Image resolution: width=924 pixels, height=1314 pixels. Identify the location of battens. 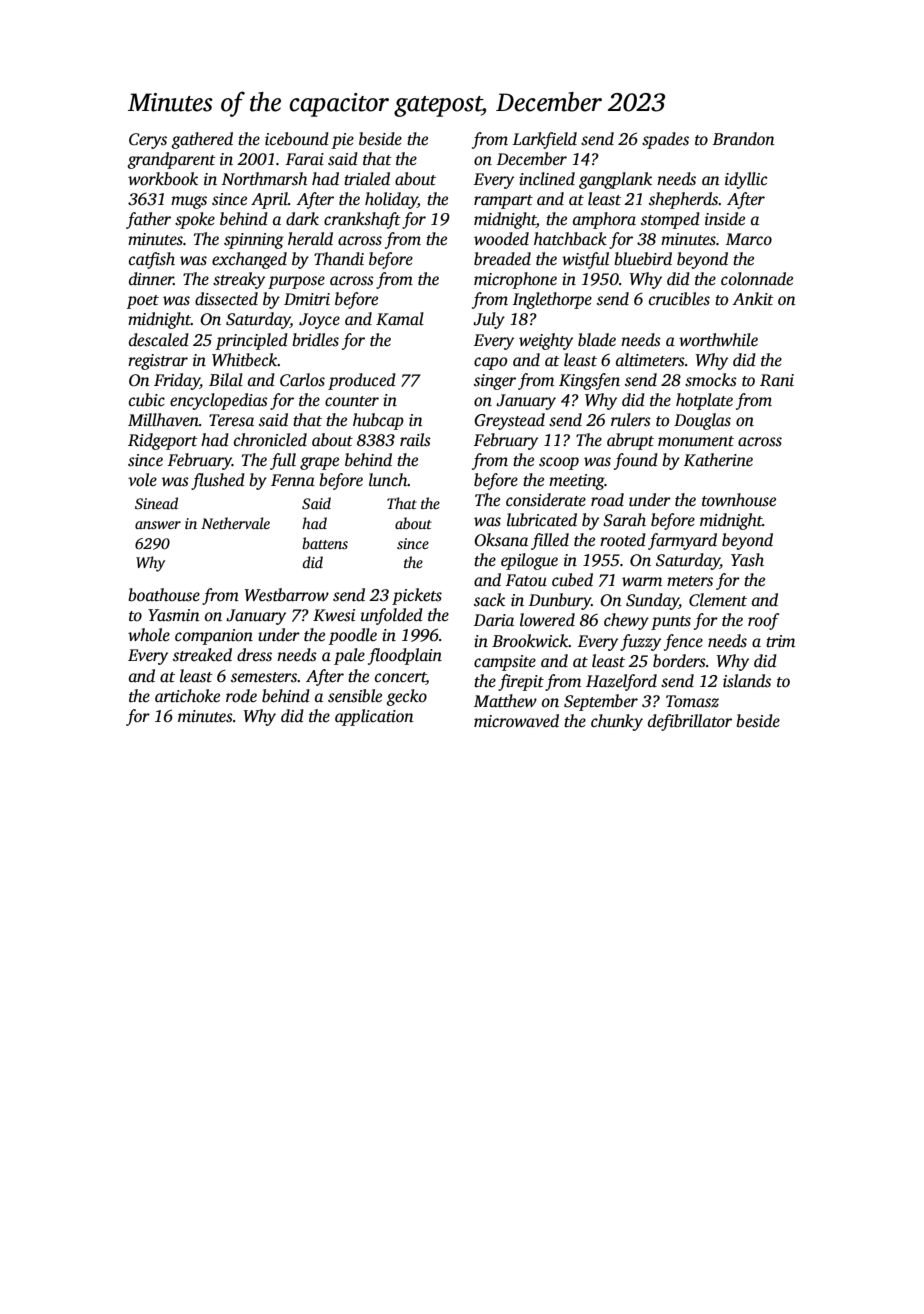
(325, 543).
